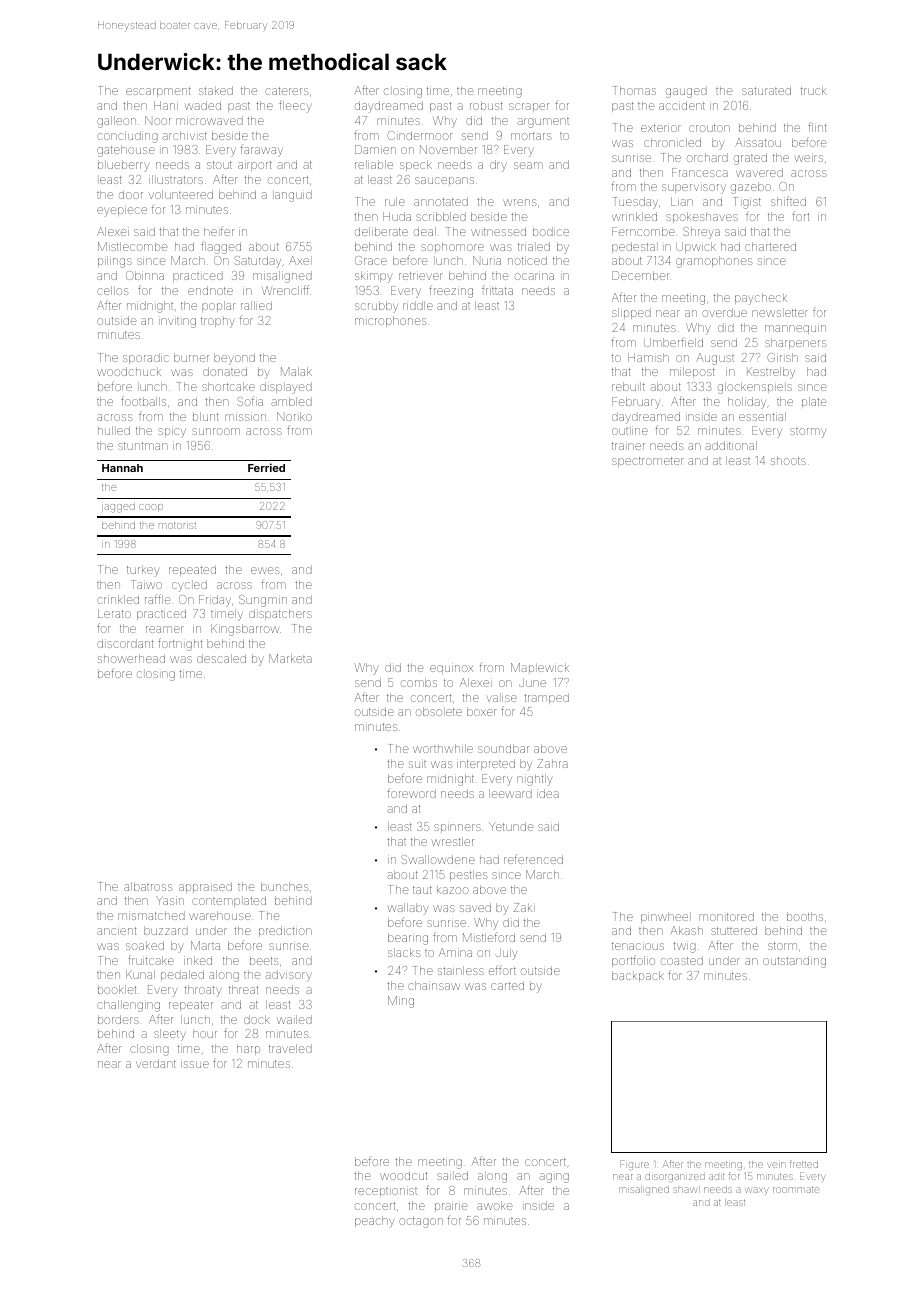 Image resolution: width=924 pixels, height=1308 pixels. I want to click on raffle, so click(157, 599).
